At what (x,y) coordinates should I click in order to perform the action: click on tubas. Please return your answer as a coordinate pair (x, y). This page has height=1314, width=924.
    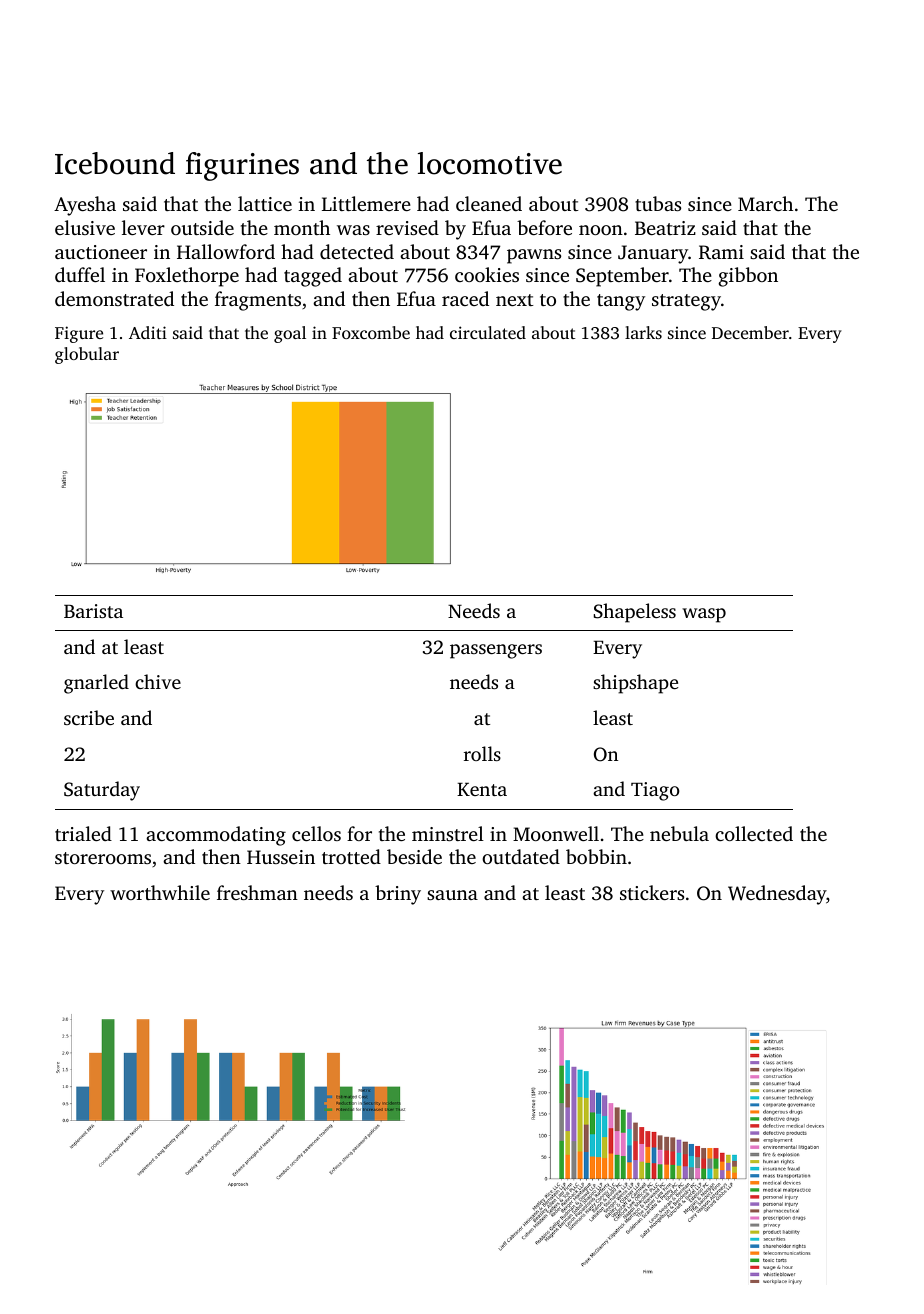
    Looking at the image, I should click on (658, 203).
